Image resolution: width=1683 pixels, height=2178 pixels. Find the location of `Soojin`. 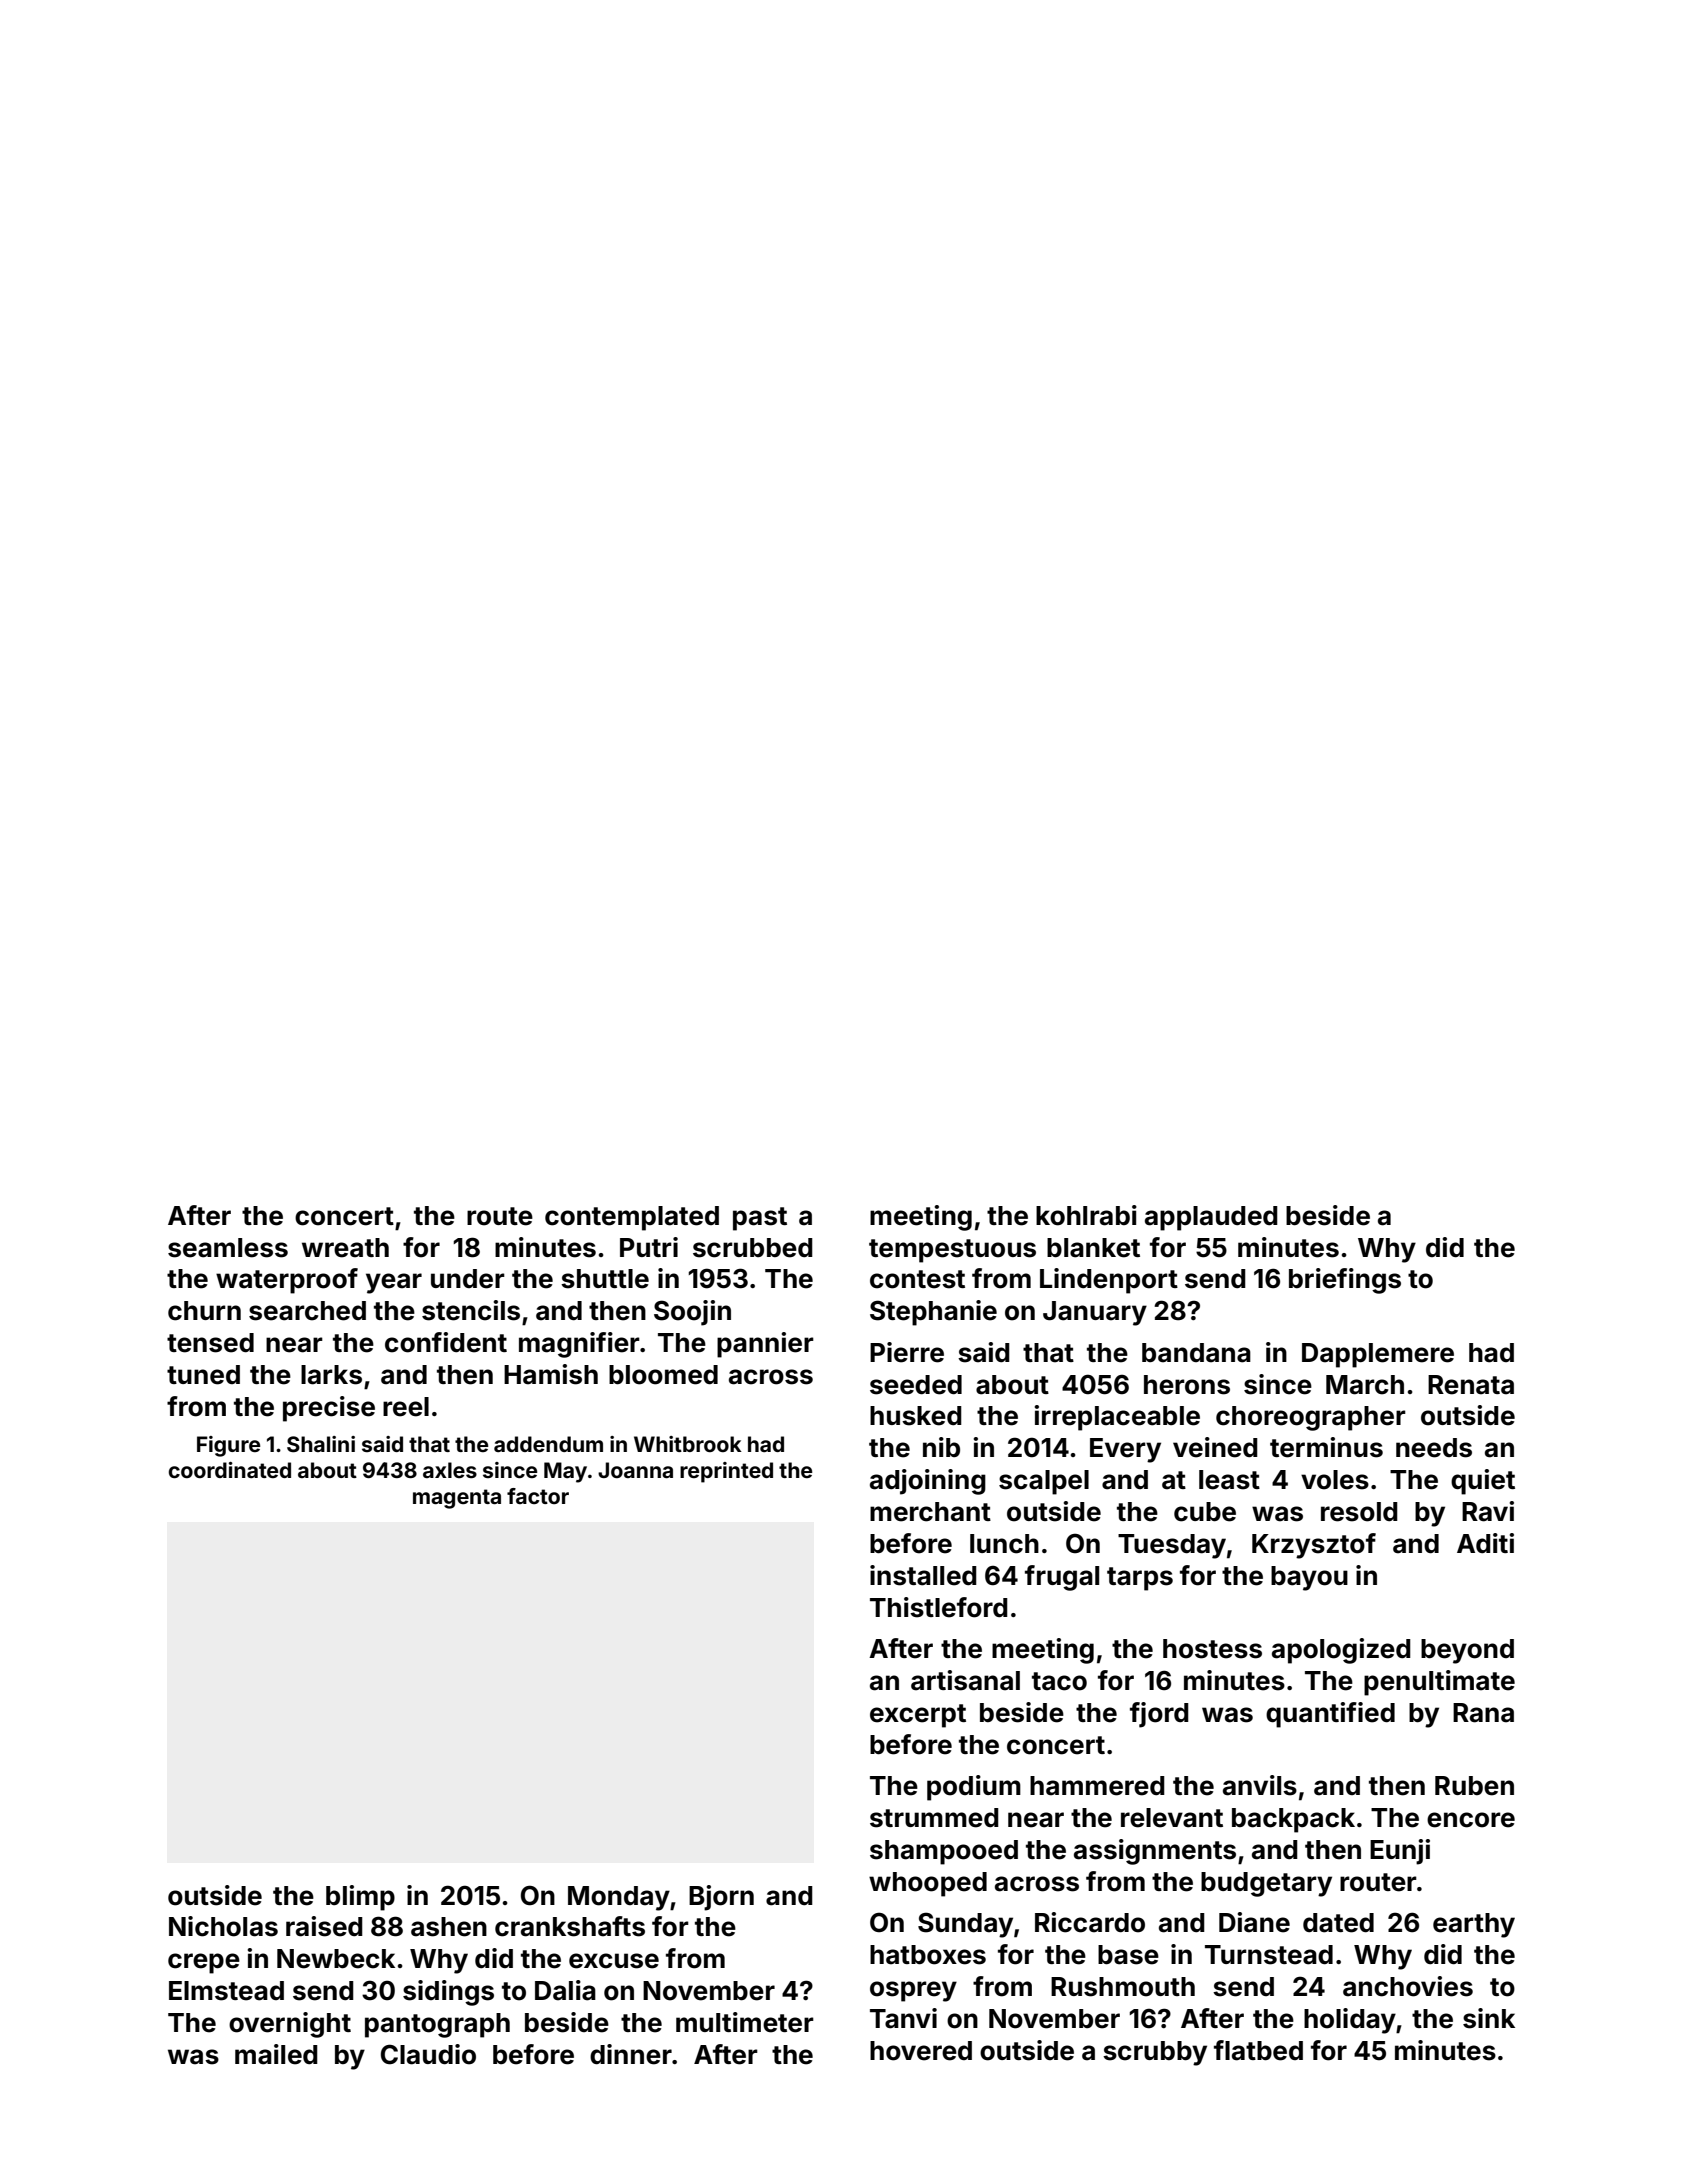

Soojin is located at coordinates (692, 1313).
